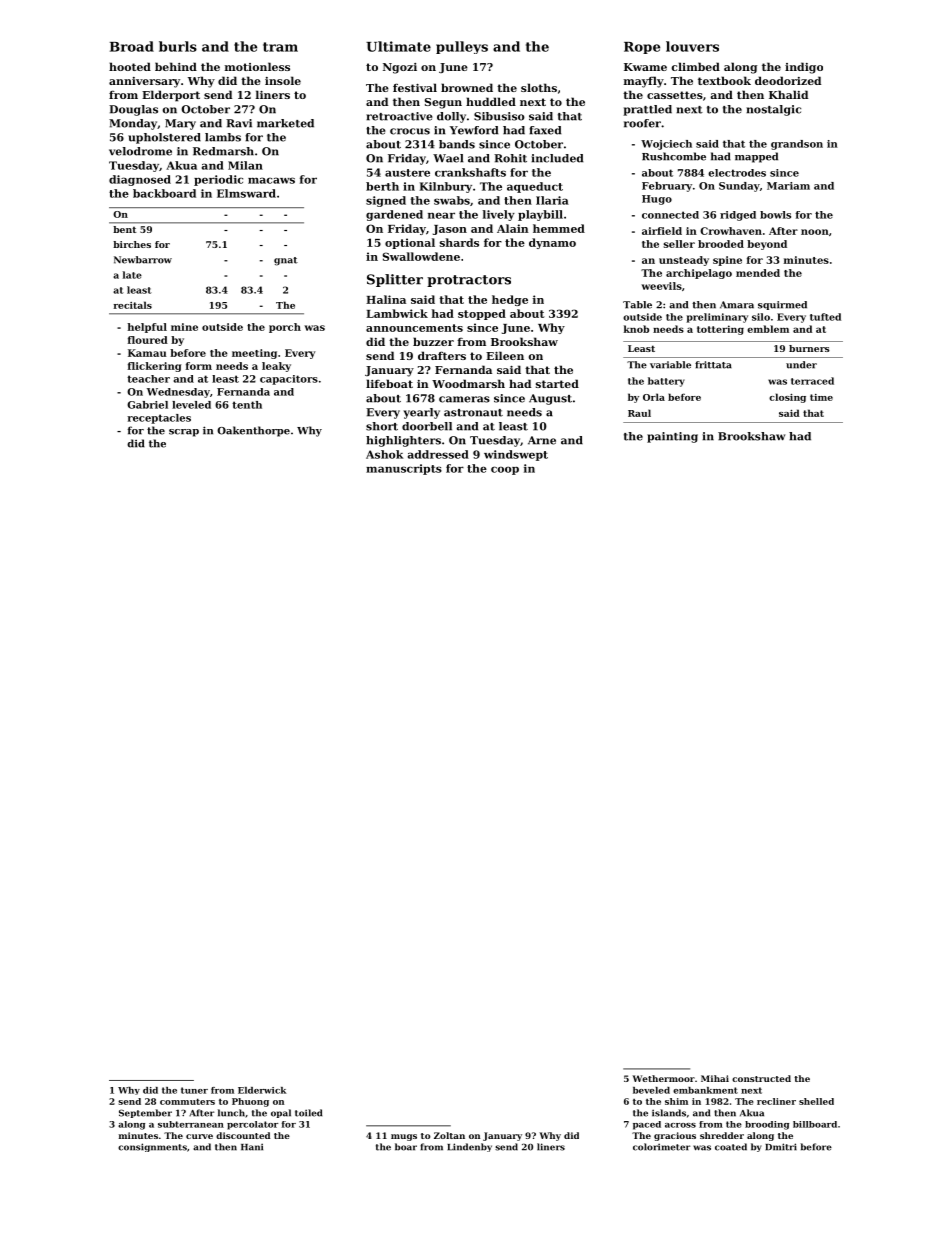  What do you see at coordinates (404, 469) in the image?
I see `manuscripts` at bounding box center [404, 469].
